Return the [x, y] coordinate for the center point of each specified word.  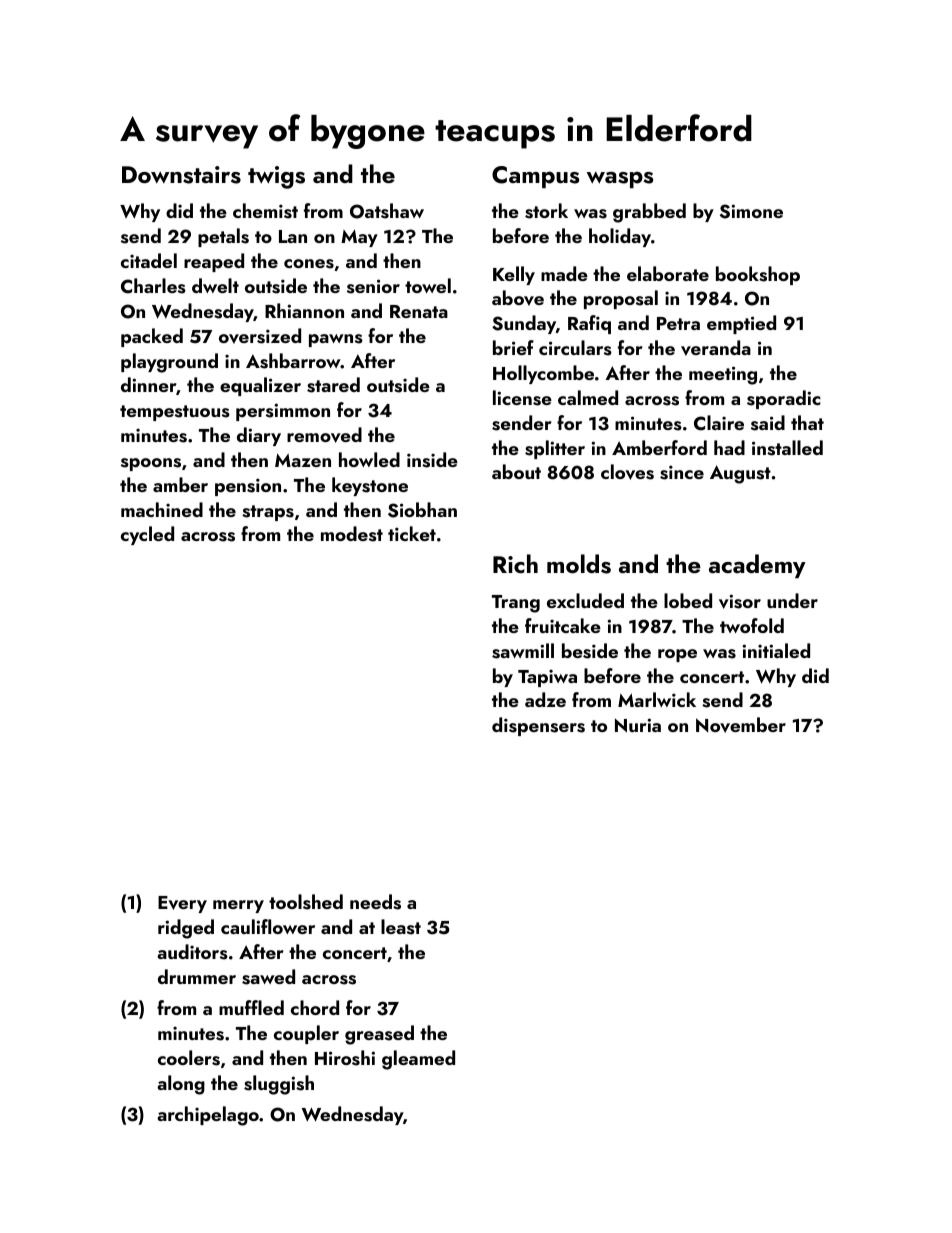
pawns [336, 340]
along [181, 1085]
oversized [260, 336]
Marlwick [657, 699]
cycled [147, 535]
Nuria [638, 725]
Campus [535, 177]
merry [238, 906]
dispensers [538, 726]
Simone [751, 211]
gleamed [418, 1060]
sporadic [784, 399]
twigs [276, 177]
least [401, 927]
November [741, 725]
